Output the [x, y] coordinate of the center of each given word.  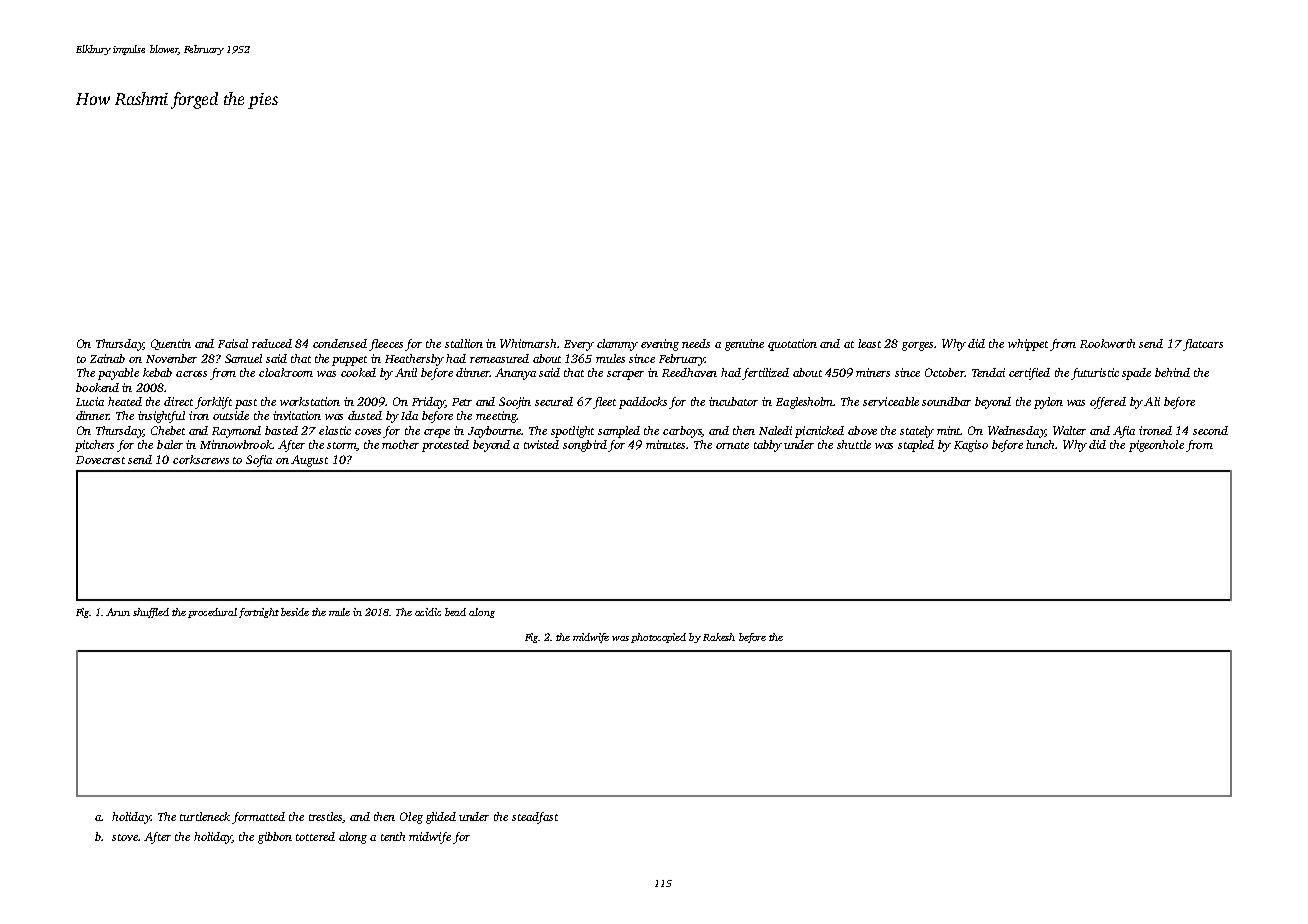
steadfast [535, 818]
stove [125, 837]
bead [455, 612]
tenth [393, 836]
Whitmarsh [528, 343]
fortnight [259, 613]
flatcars [1203, 345]
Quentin [171, 344]
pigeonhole [1156, 446]
